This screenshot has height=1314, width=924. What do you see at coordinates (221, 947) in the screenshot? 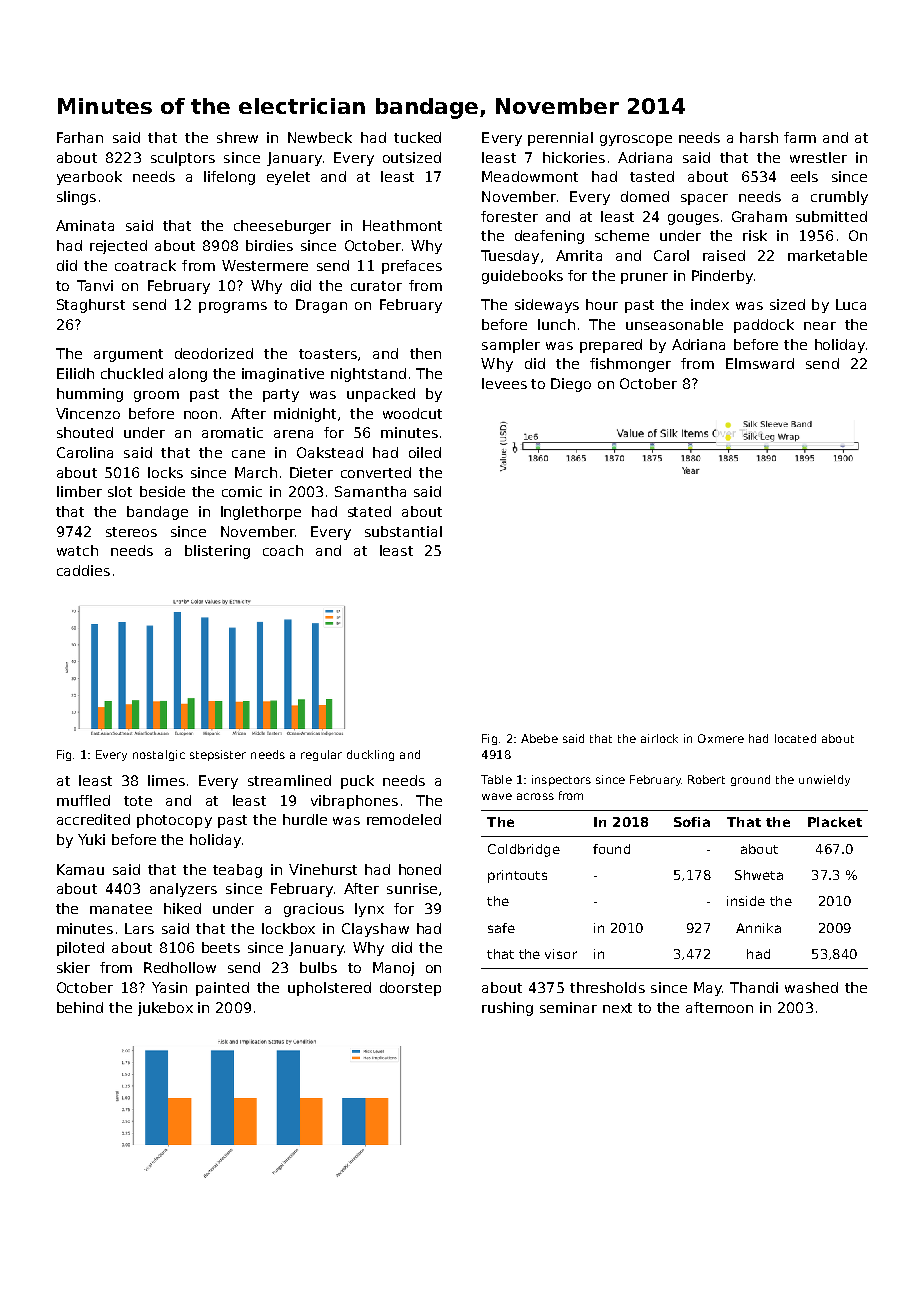
I see `beets` at bounding box center [221, 947].
